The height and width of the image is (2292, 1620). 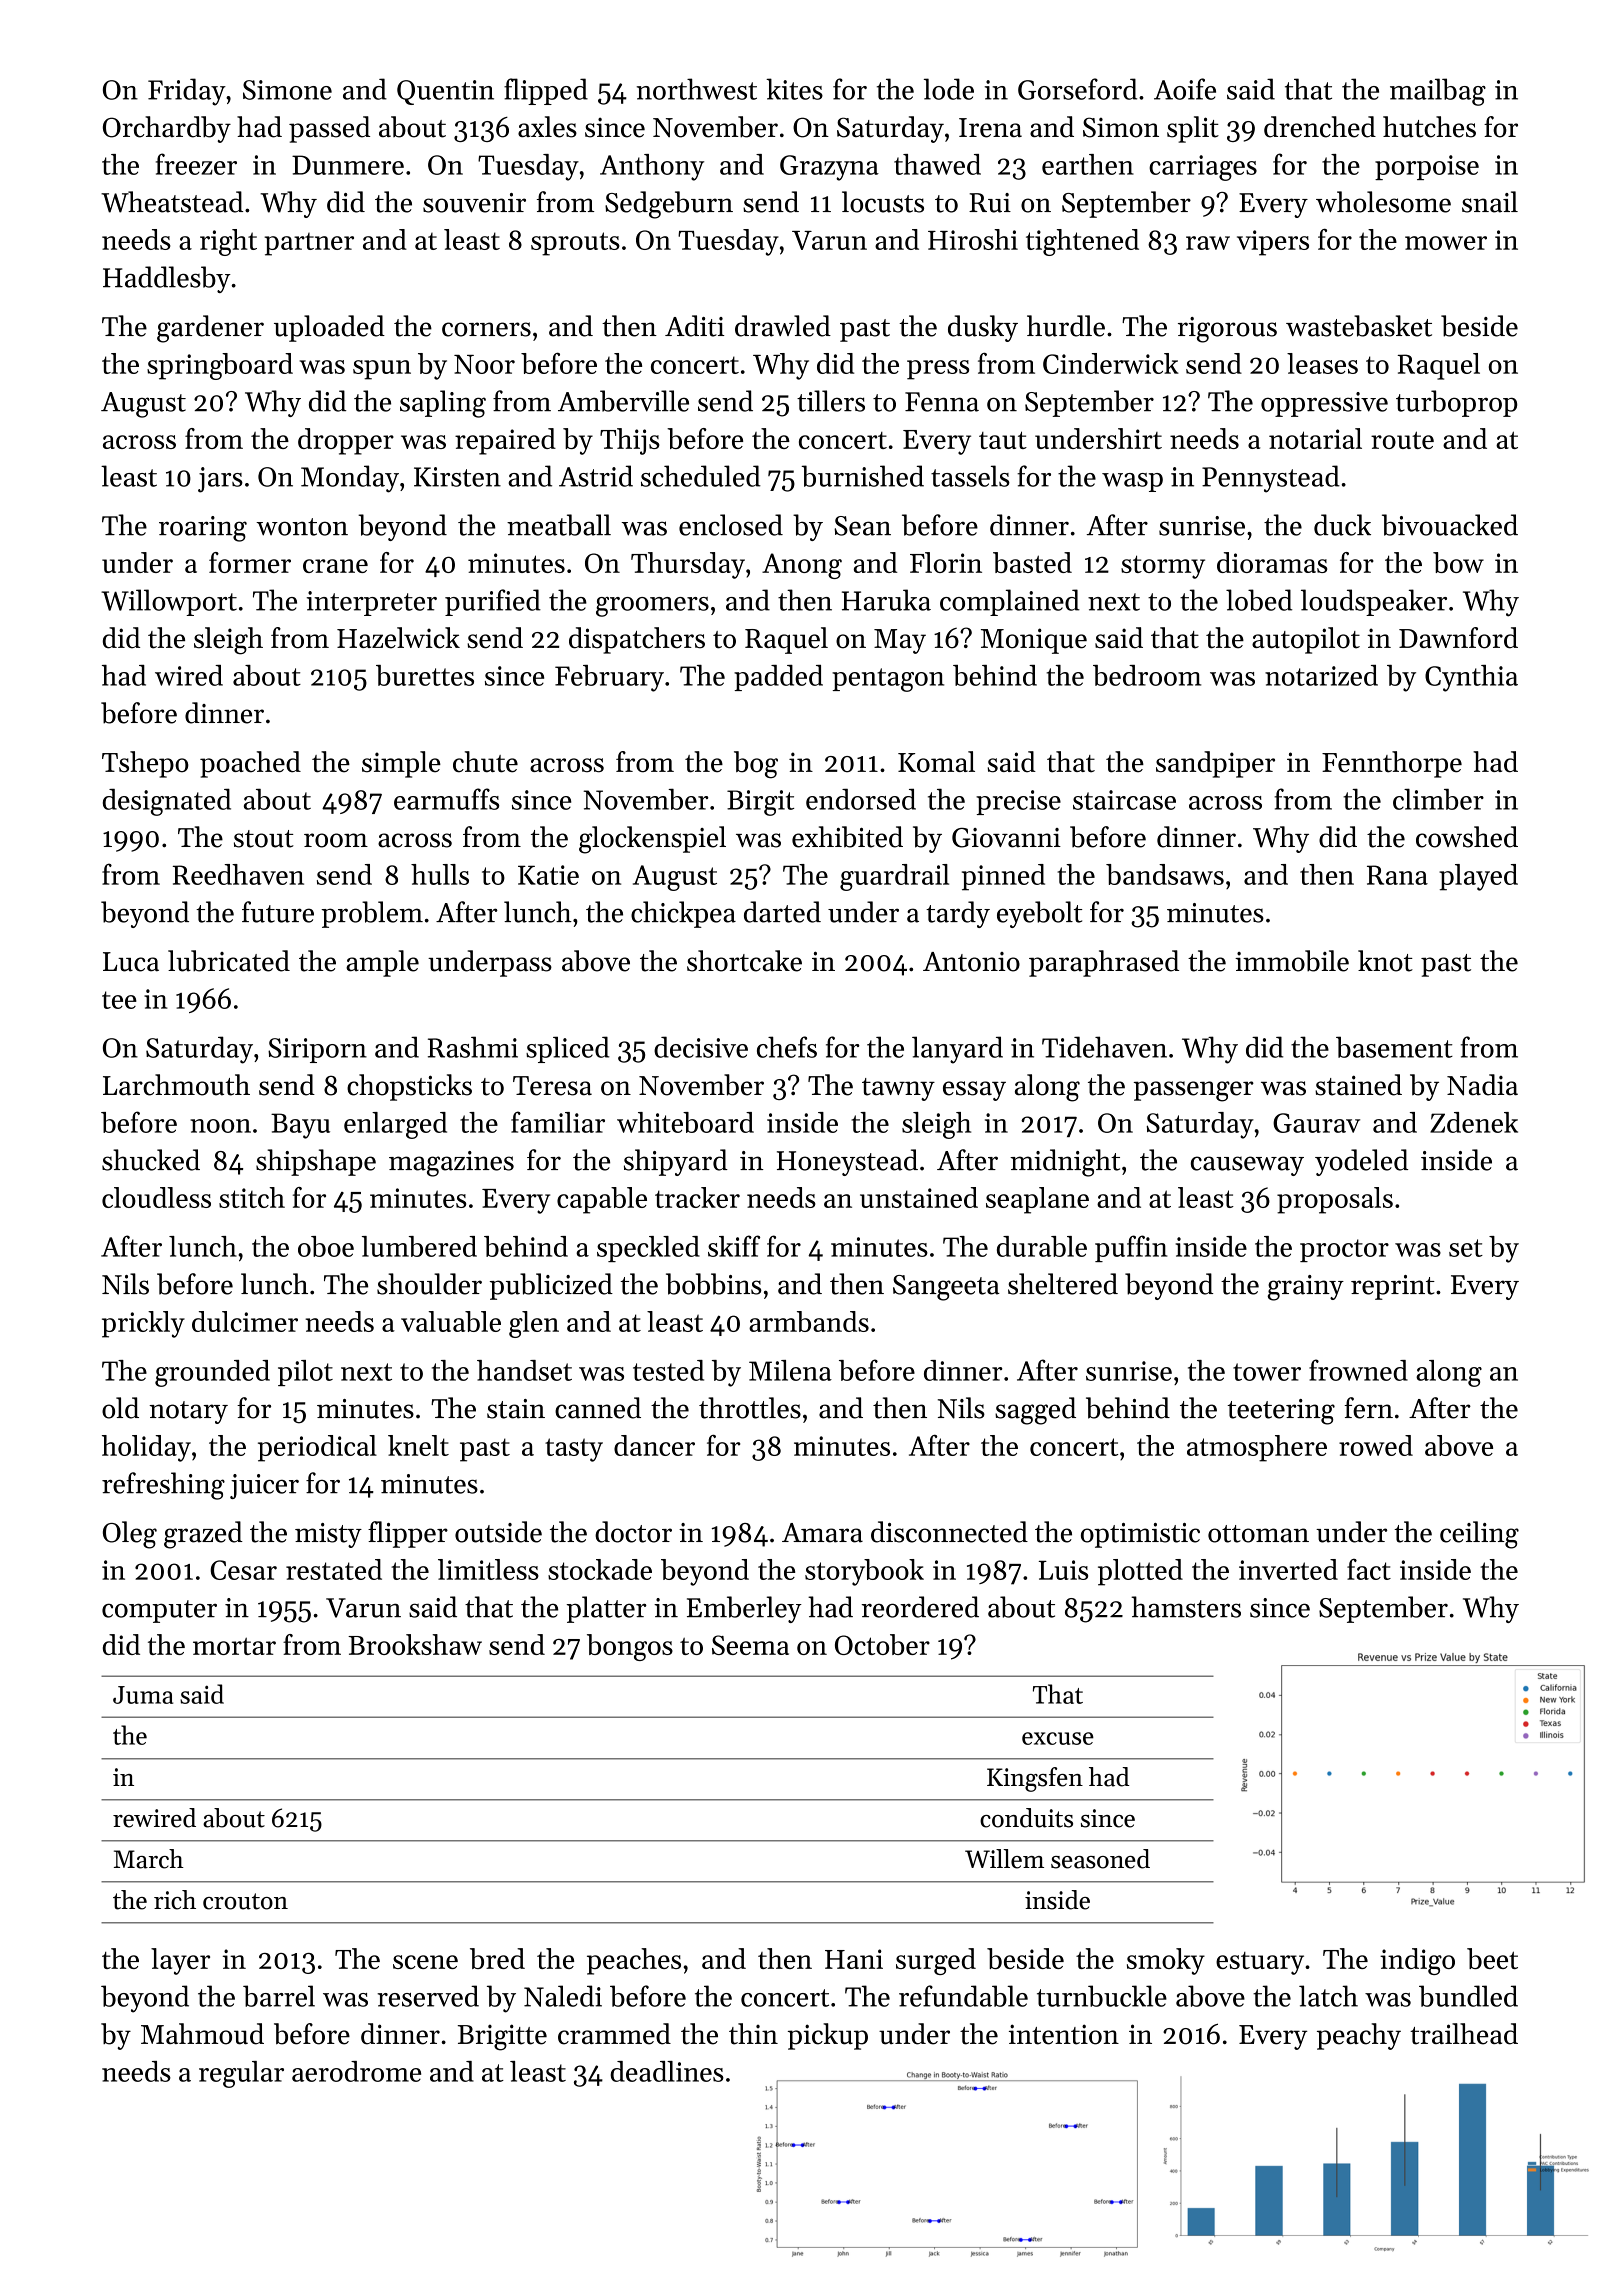 What do you see at coordinates (1482, 1085) in the image?
I see `Nadia` at bounding box center [1482, 1085].
